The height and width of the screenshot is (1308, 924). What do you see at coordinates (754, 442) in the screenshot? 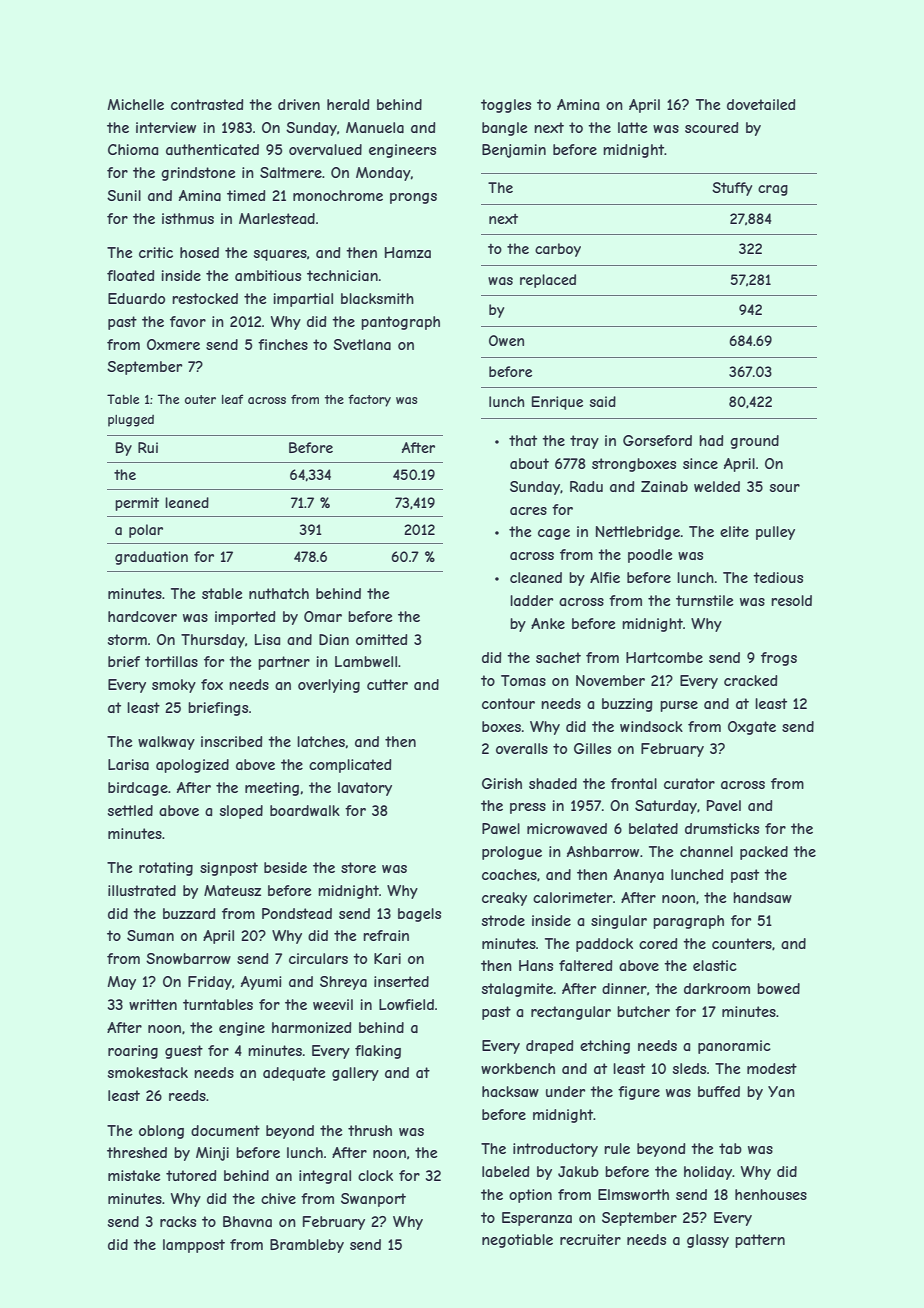
I see `ground` at bounding box center [754, 442].
